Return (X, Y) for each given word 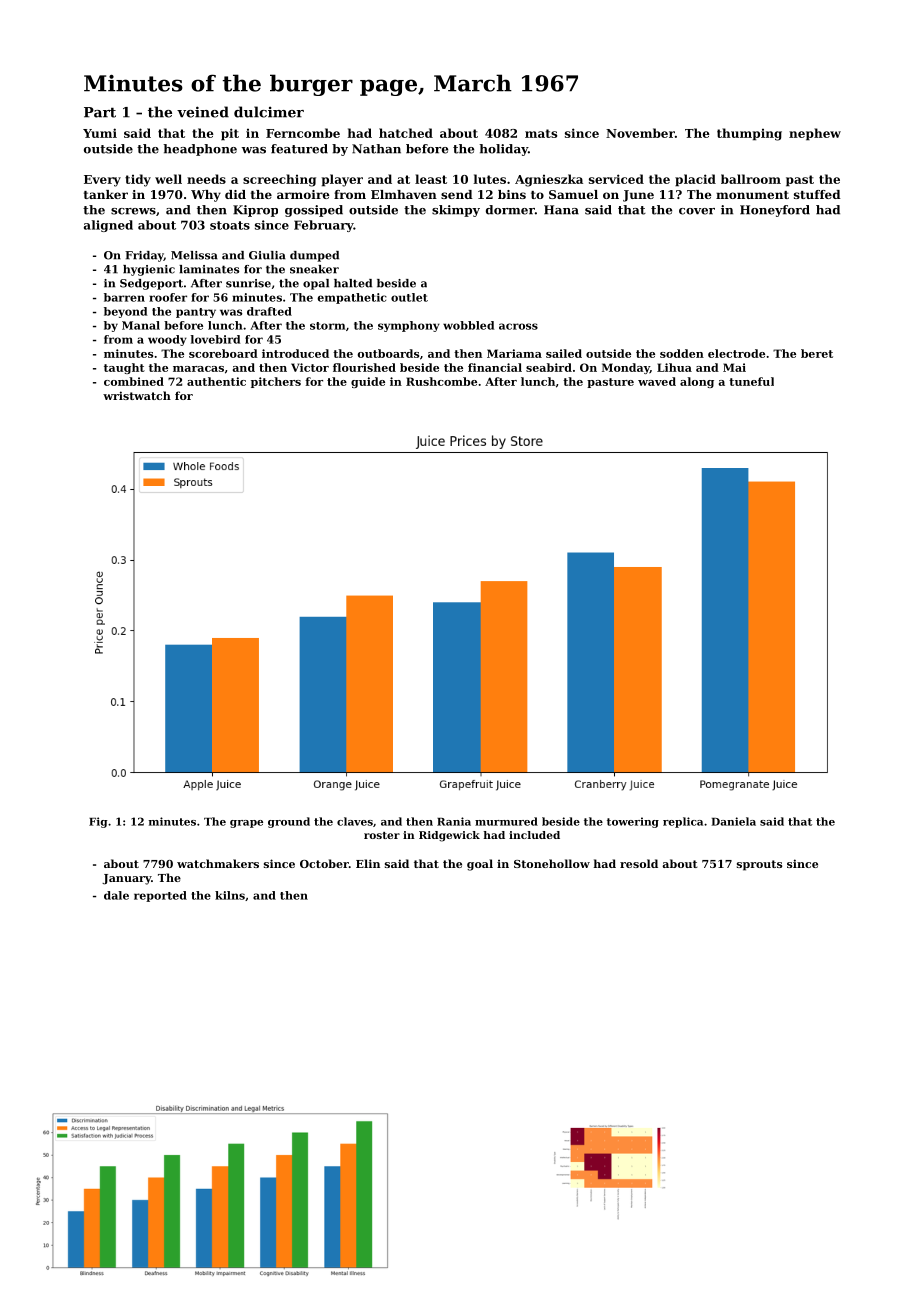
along (697, 382)
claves (355, 821)
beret (817, 353)
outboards (388, 353)
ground (289, 822)
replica (683, 822)
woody (167, 340)
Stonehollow (552, 863)
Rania (454, 821)
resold (639, 863)
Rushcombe (441, 381)
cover (697, 211)
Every (102, 181)
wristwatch (137, 395)
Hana (561, 210)
